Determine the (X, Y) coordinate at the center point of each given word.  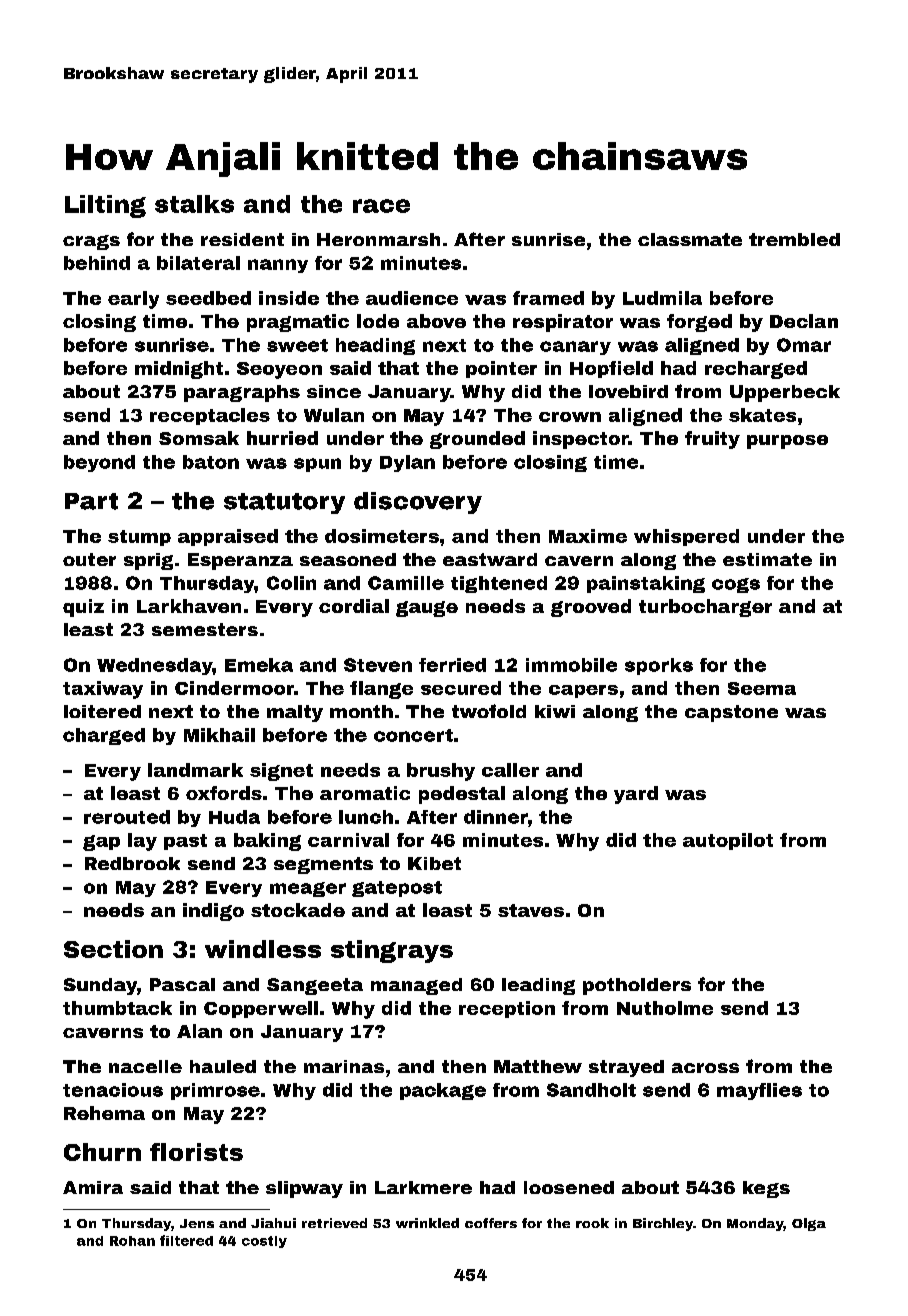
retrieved (334, 1223)
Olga (809, 1224)
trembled (794, 239)
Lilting (105, 206)
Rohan (132, 1241)
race (381, 206)
